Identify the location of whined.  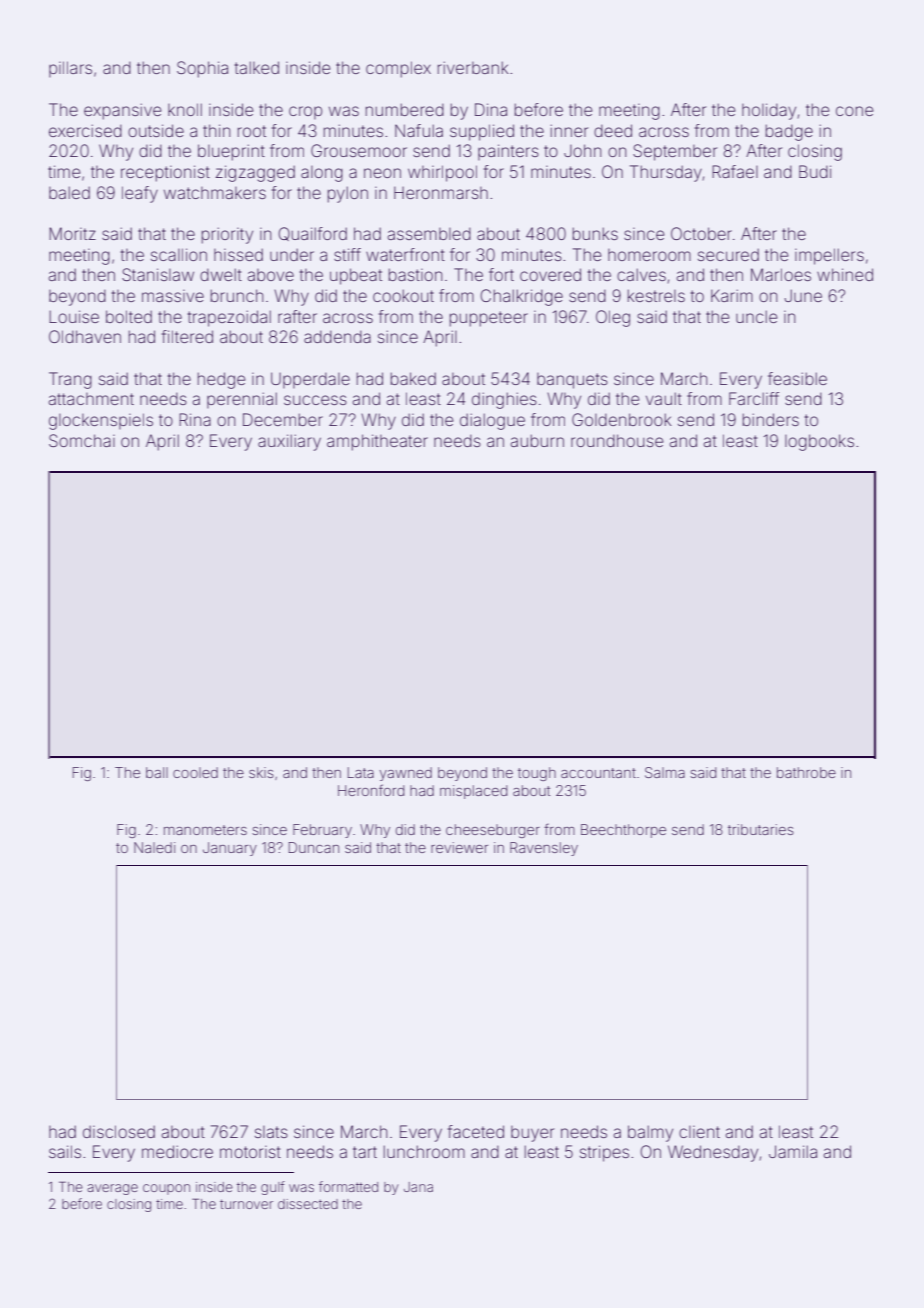
(845, 274).
